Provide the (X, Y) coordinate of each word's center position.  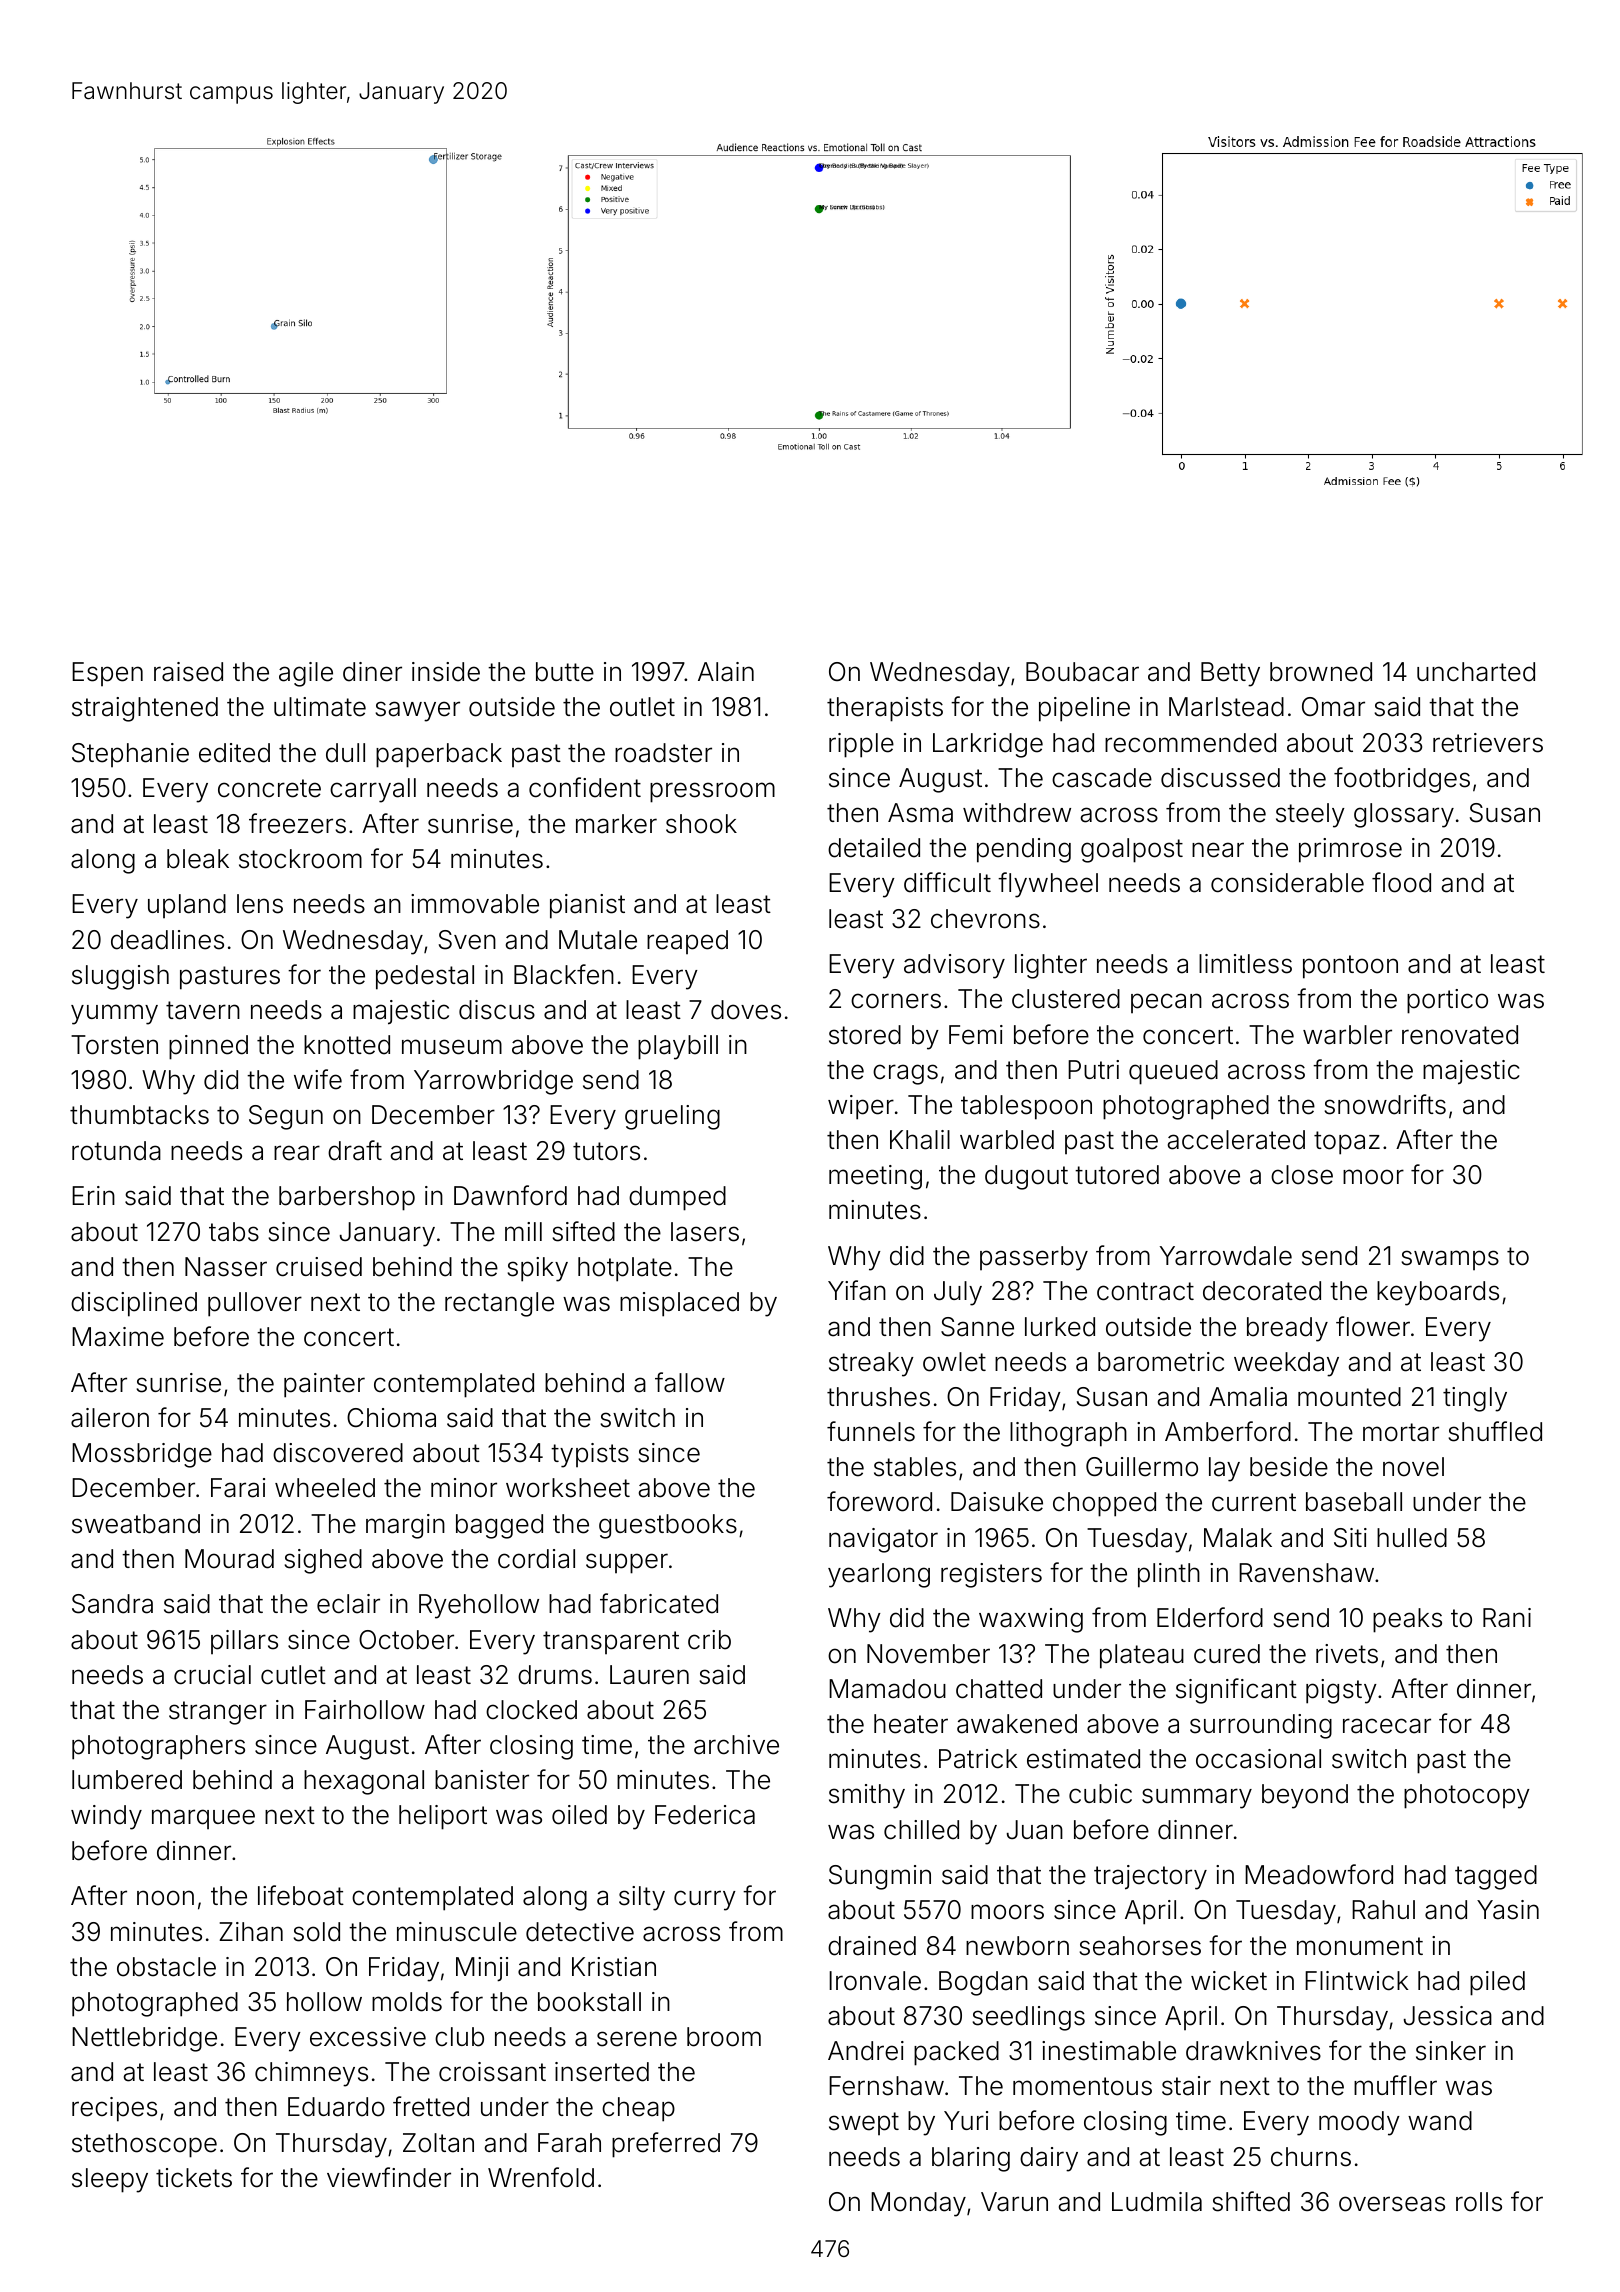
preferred (666, 2145)
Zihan (251, 1932)
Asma (920, 813)
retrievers (1488, 743)
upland (187, 906)
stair (1186, 2086)
